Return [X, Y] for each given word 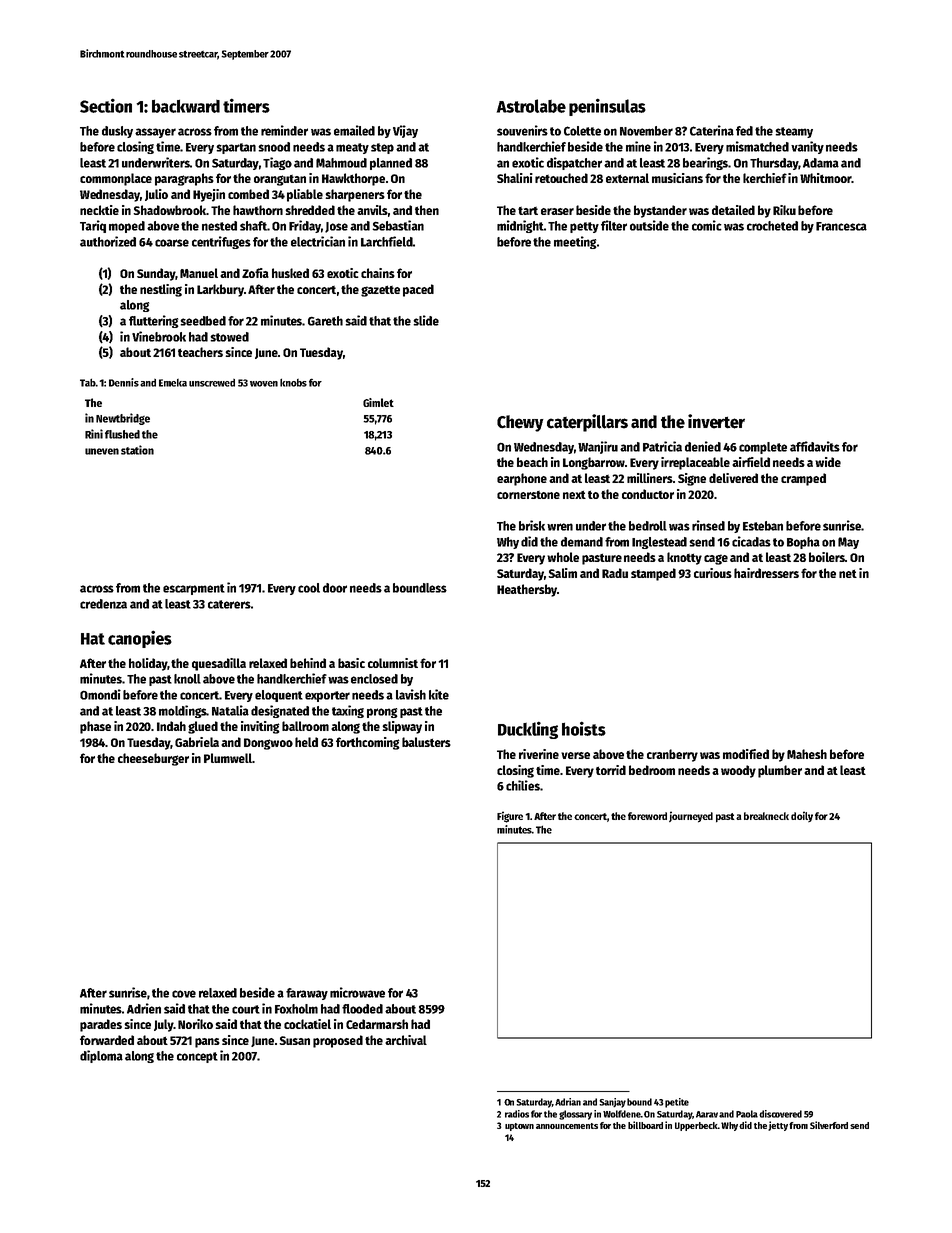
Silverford [829, 1125]
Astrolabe [531, 106]
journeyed [691, 817]
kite [439, 694]
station [137, 450]
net [848, 573]
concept [197, 1057]
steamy [794, 132]
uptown [519, 1127]
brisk [532, 525]
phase [95, 727]
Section [106, 105]
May [848, 543]
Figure [510, 817]
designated [280, 711]
